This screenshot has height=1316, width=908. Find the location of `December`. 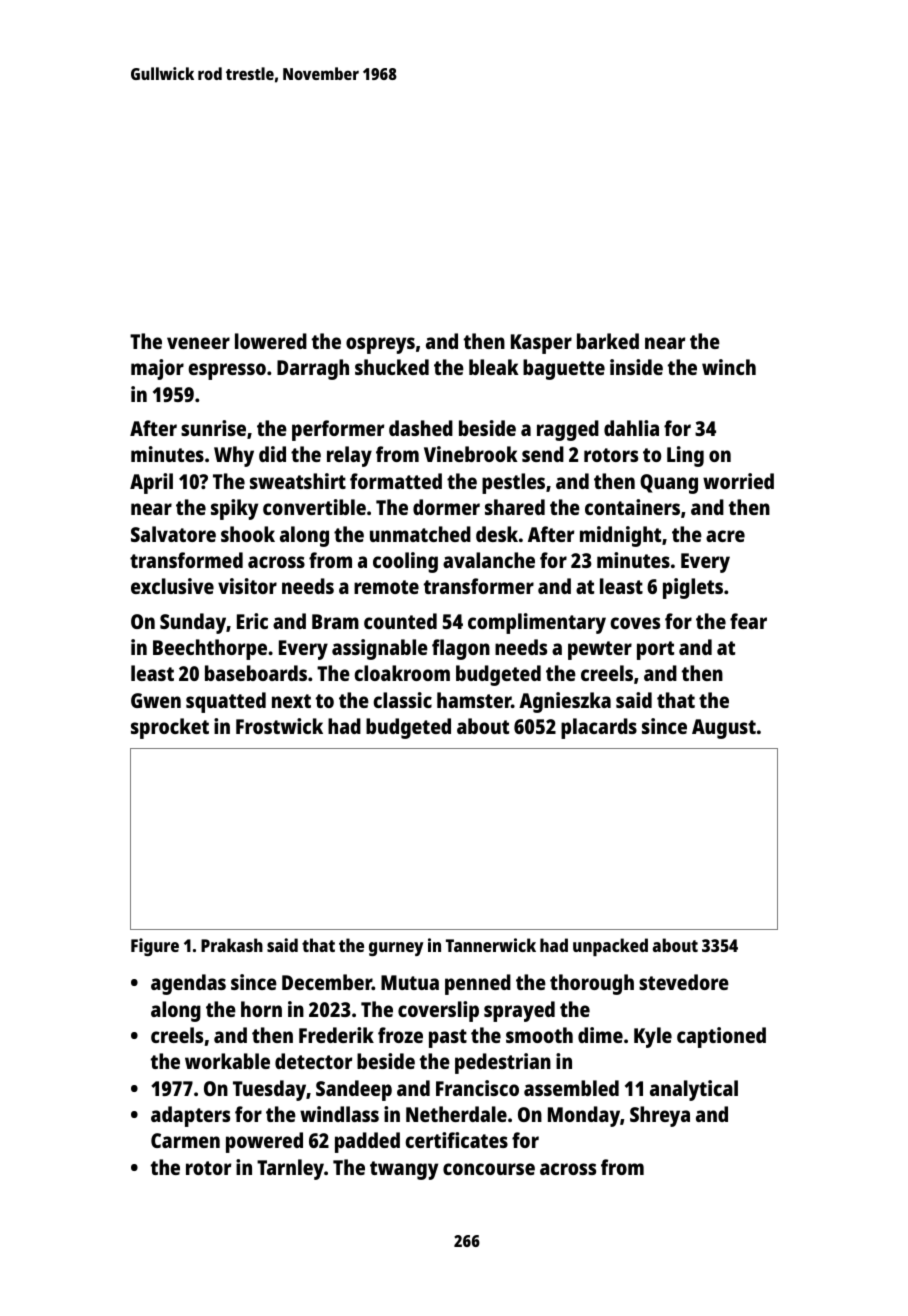

December is located at coordinates (327, 982).
